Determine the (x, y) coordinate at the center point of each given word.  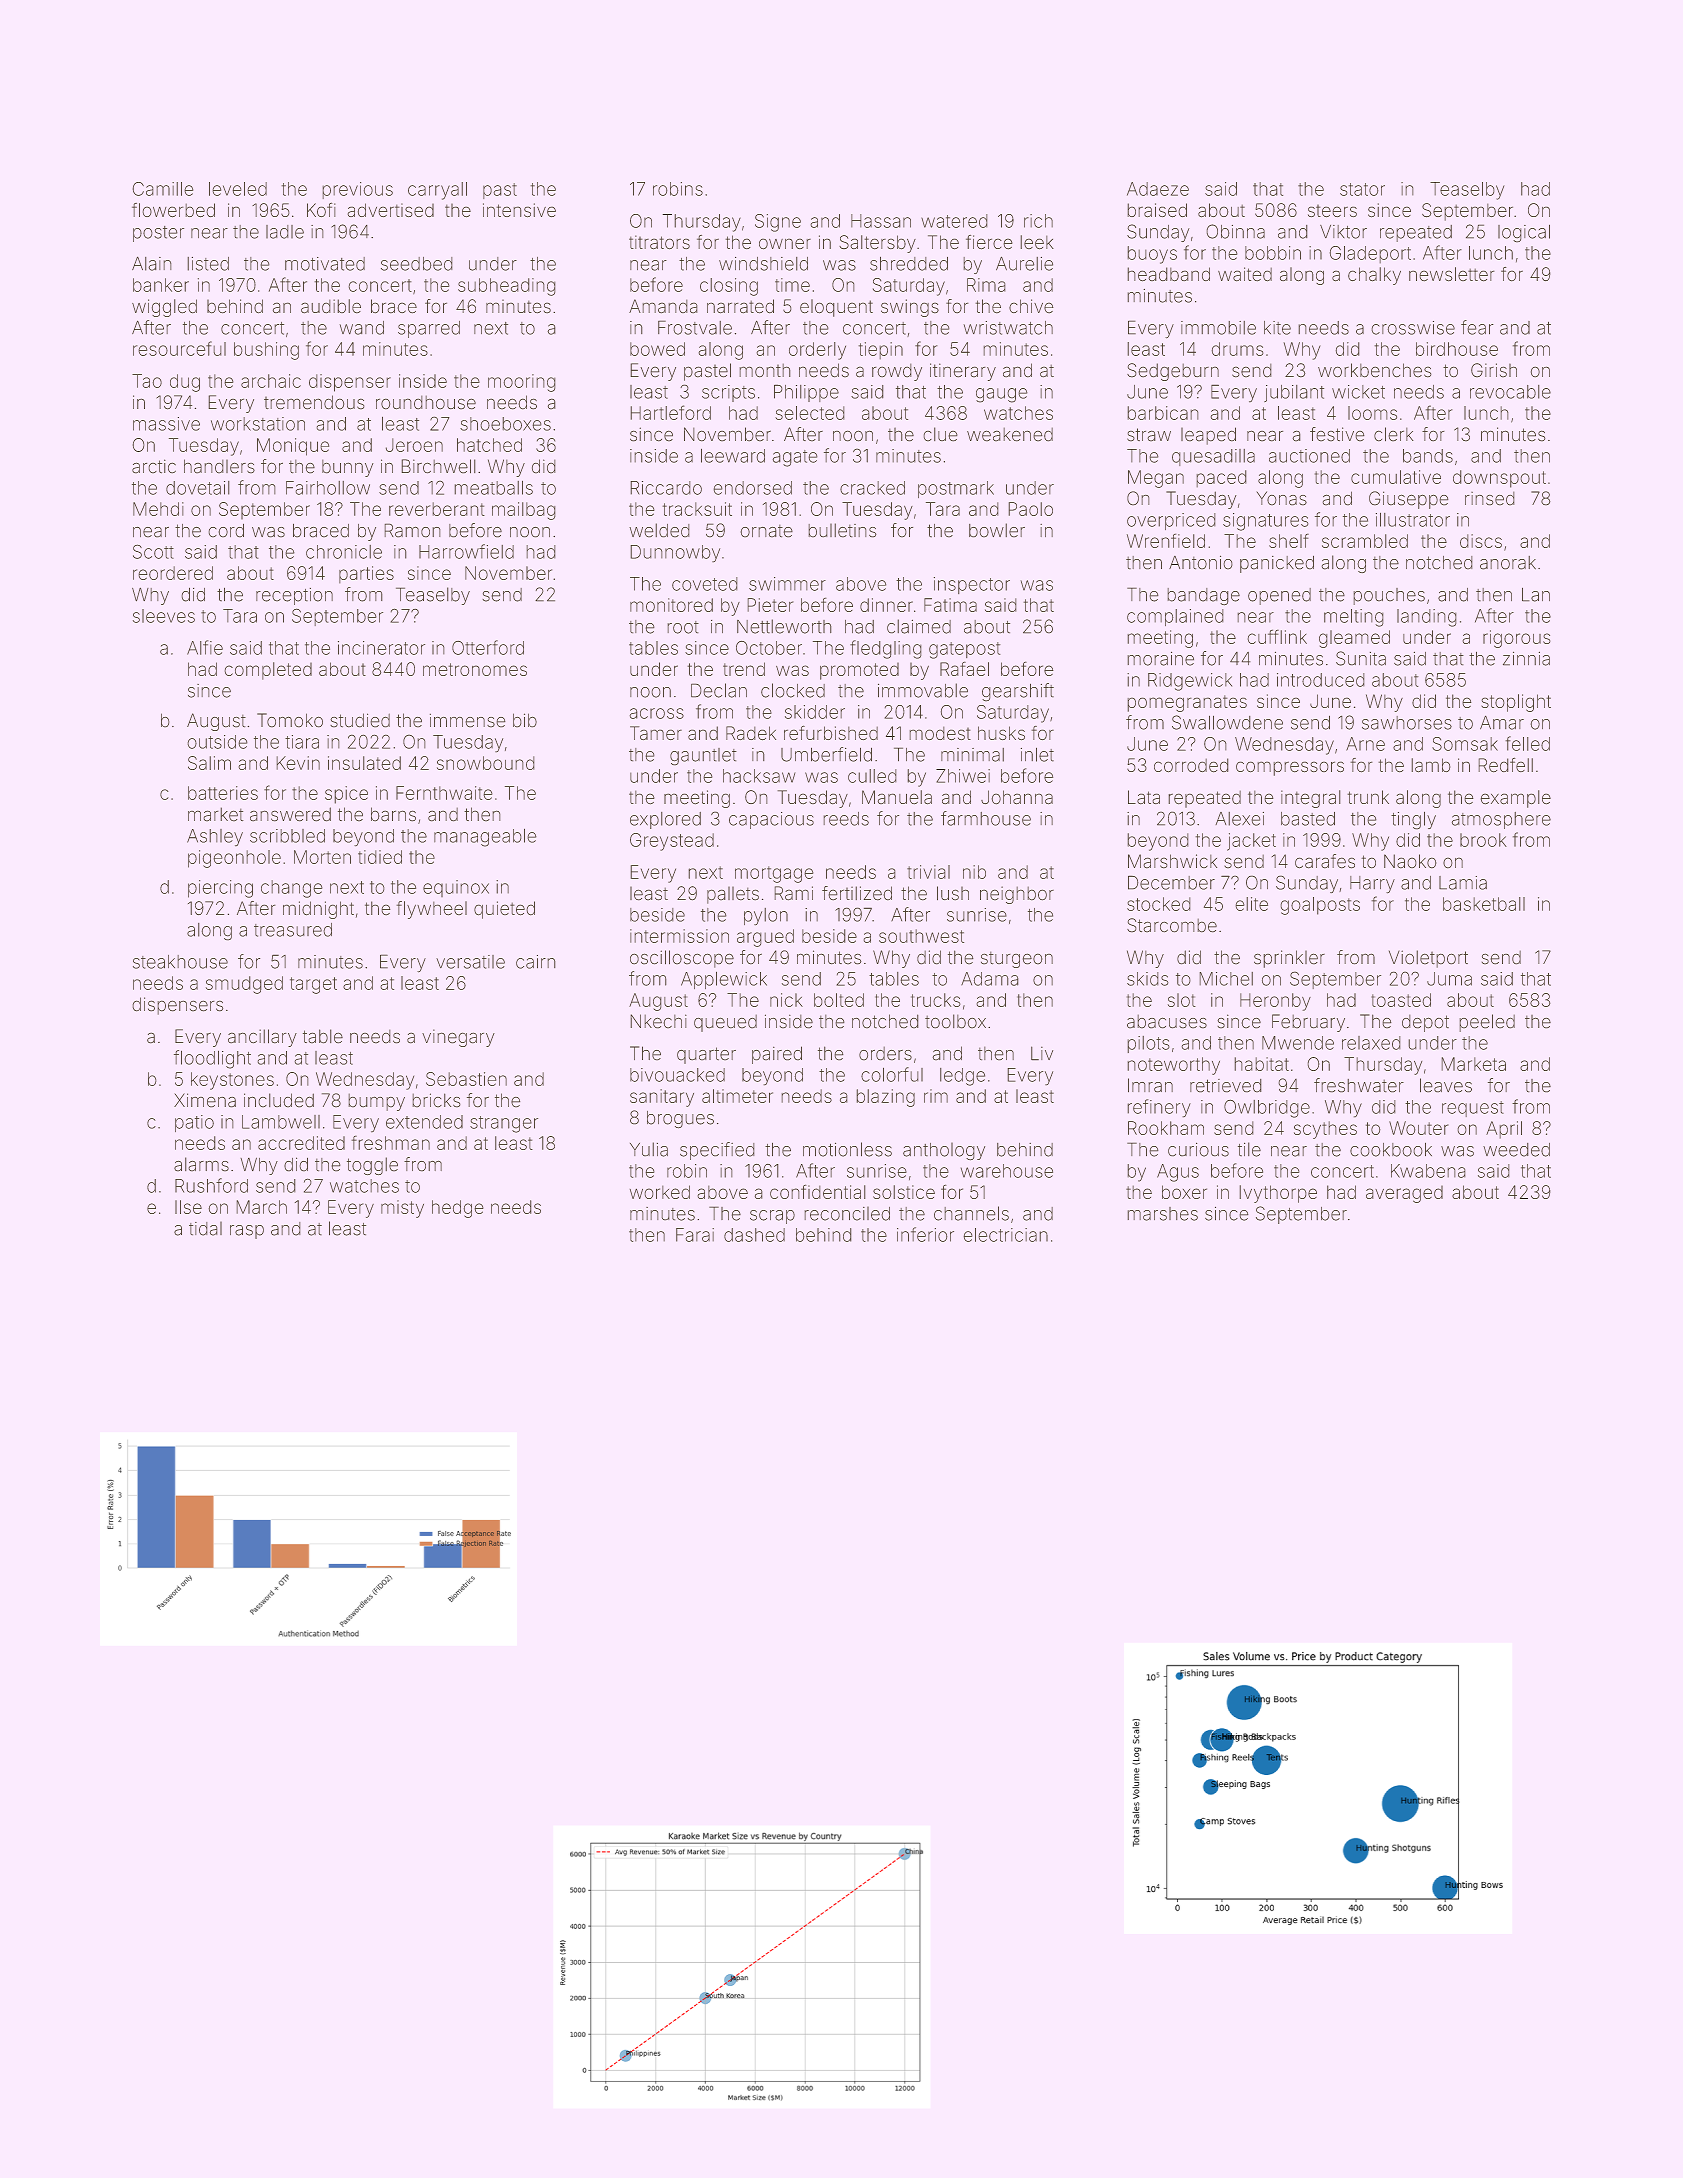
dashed (754, 1235)
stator (1362, 189)
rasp (247, 1232)
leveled (238, 189)
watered (954, 221)
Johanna (1017, 797)
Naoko (1410, 861)
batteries (223, 793)
